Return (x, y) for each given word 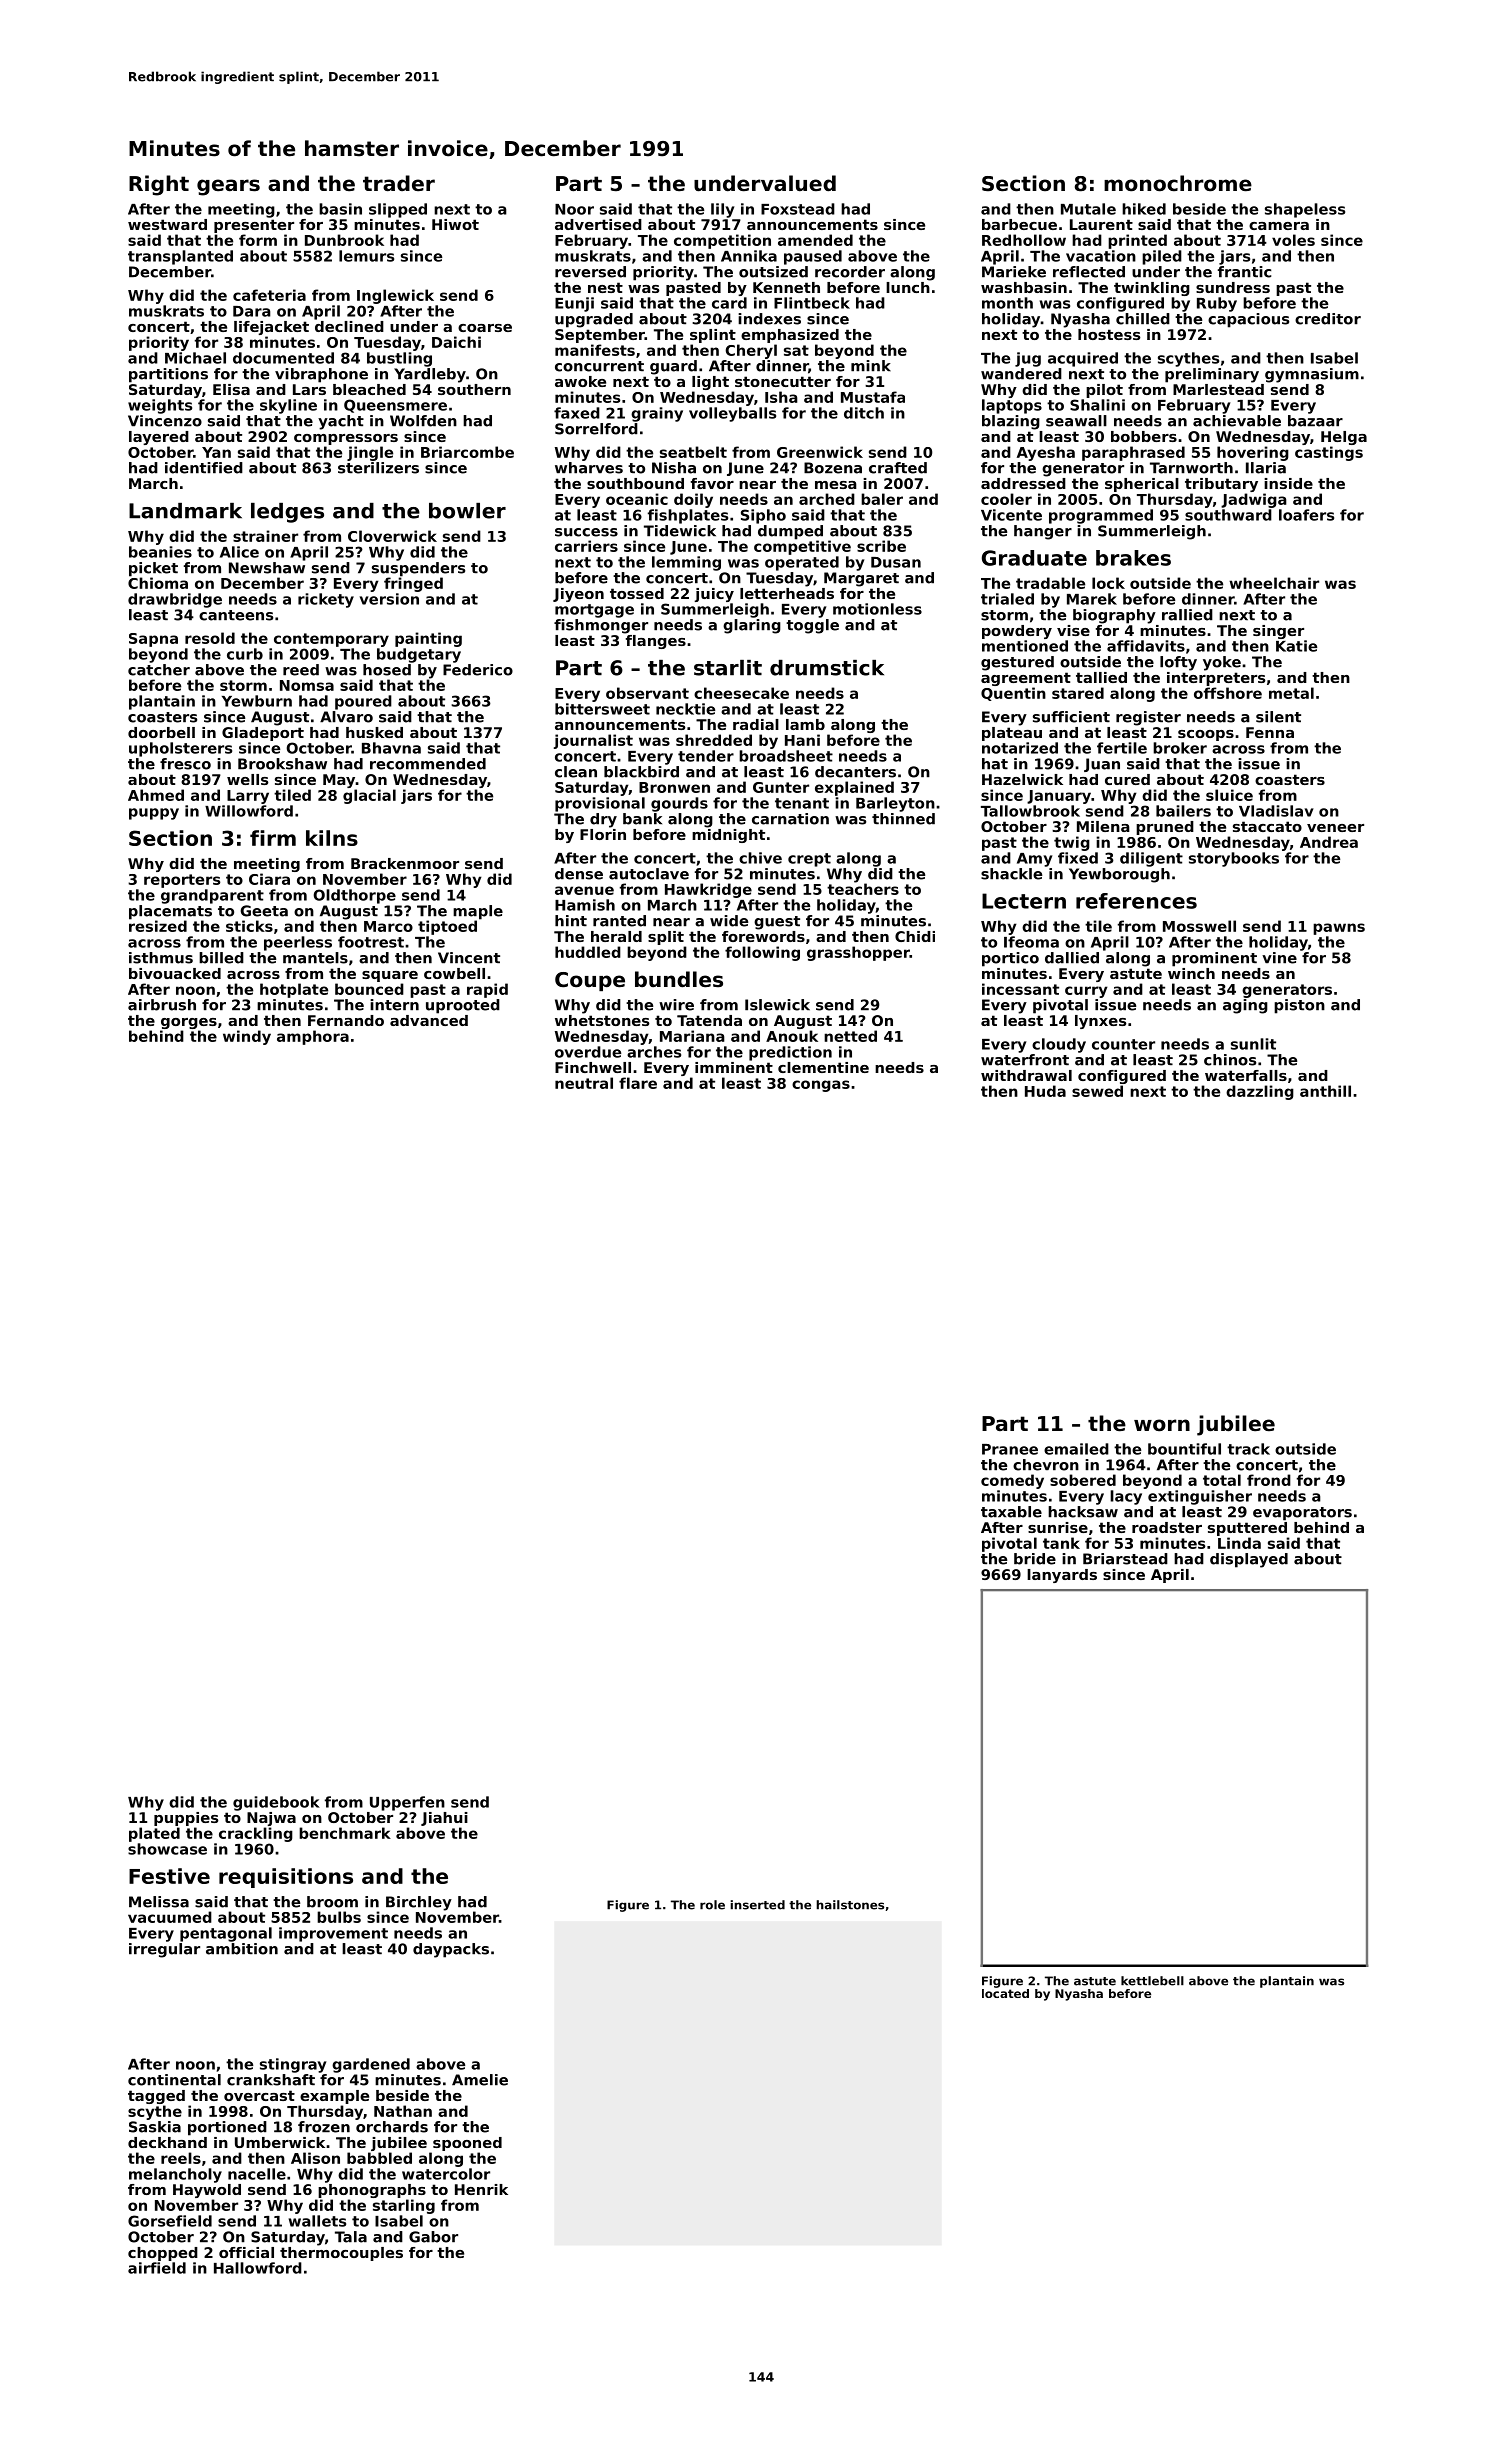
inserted (757, 1905)
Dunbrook (344, 240)
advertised (598, 224)
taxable (1011, 1512)
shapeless (1305, 210)
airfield (157, 2268)
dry (603, 820)
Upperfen (407, 1803)
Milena (1103, 826)
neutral (584, 1083)
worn (1162, 1425)
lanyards (1062, 1576)
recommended (428, 764)
